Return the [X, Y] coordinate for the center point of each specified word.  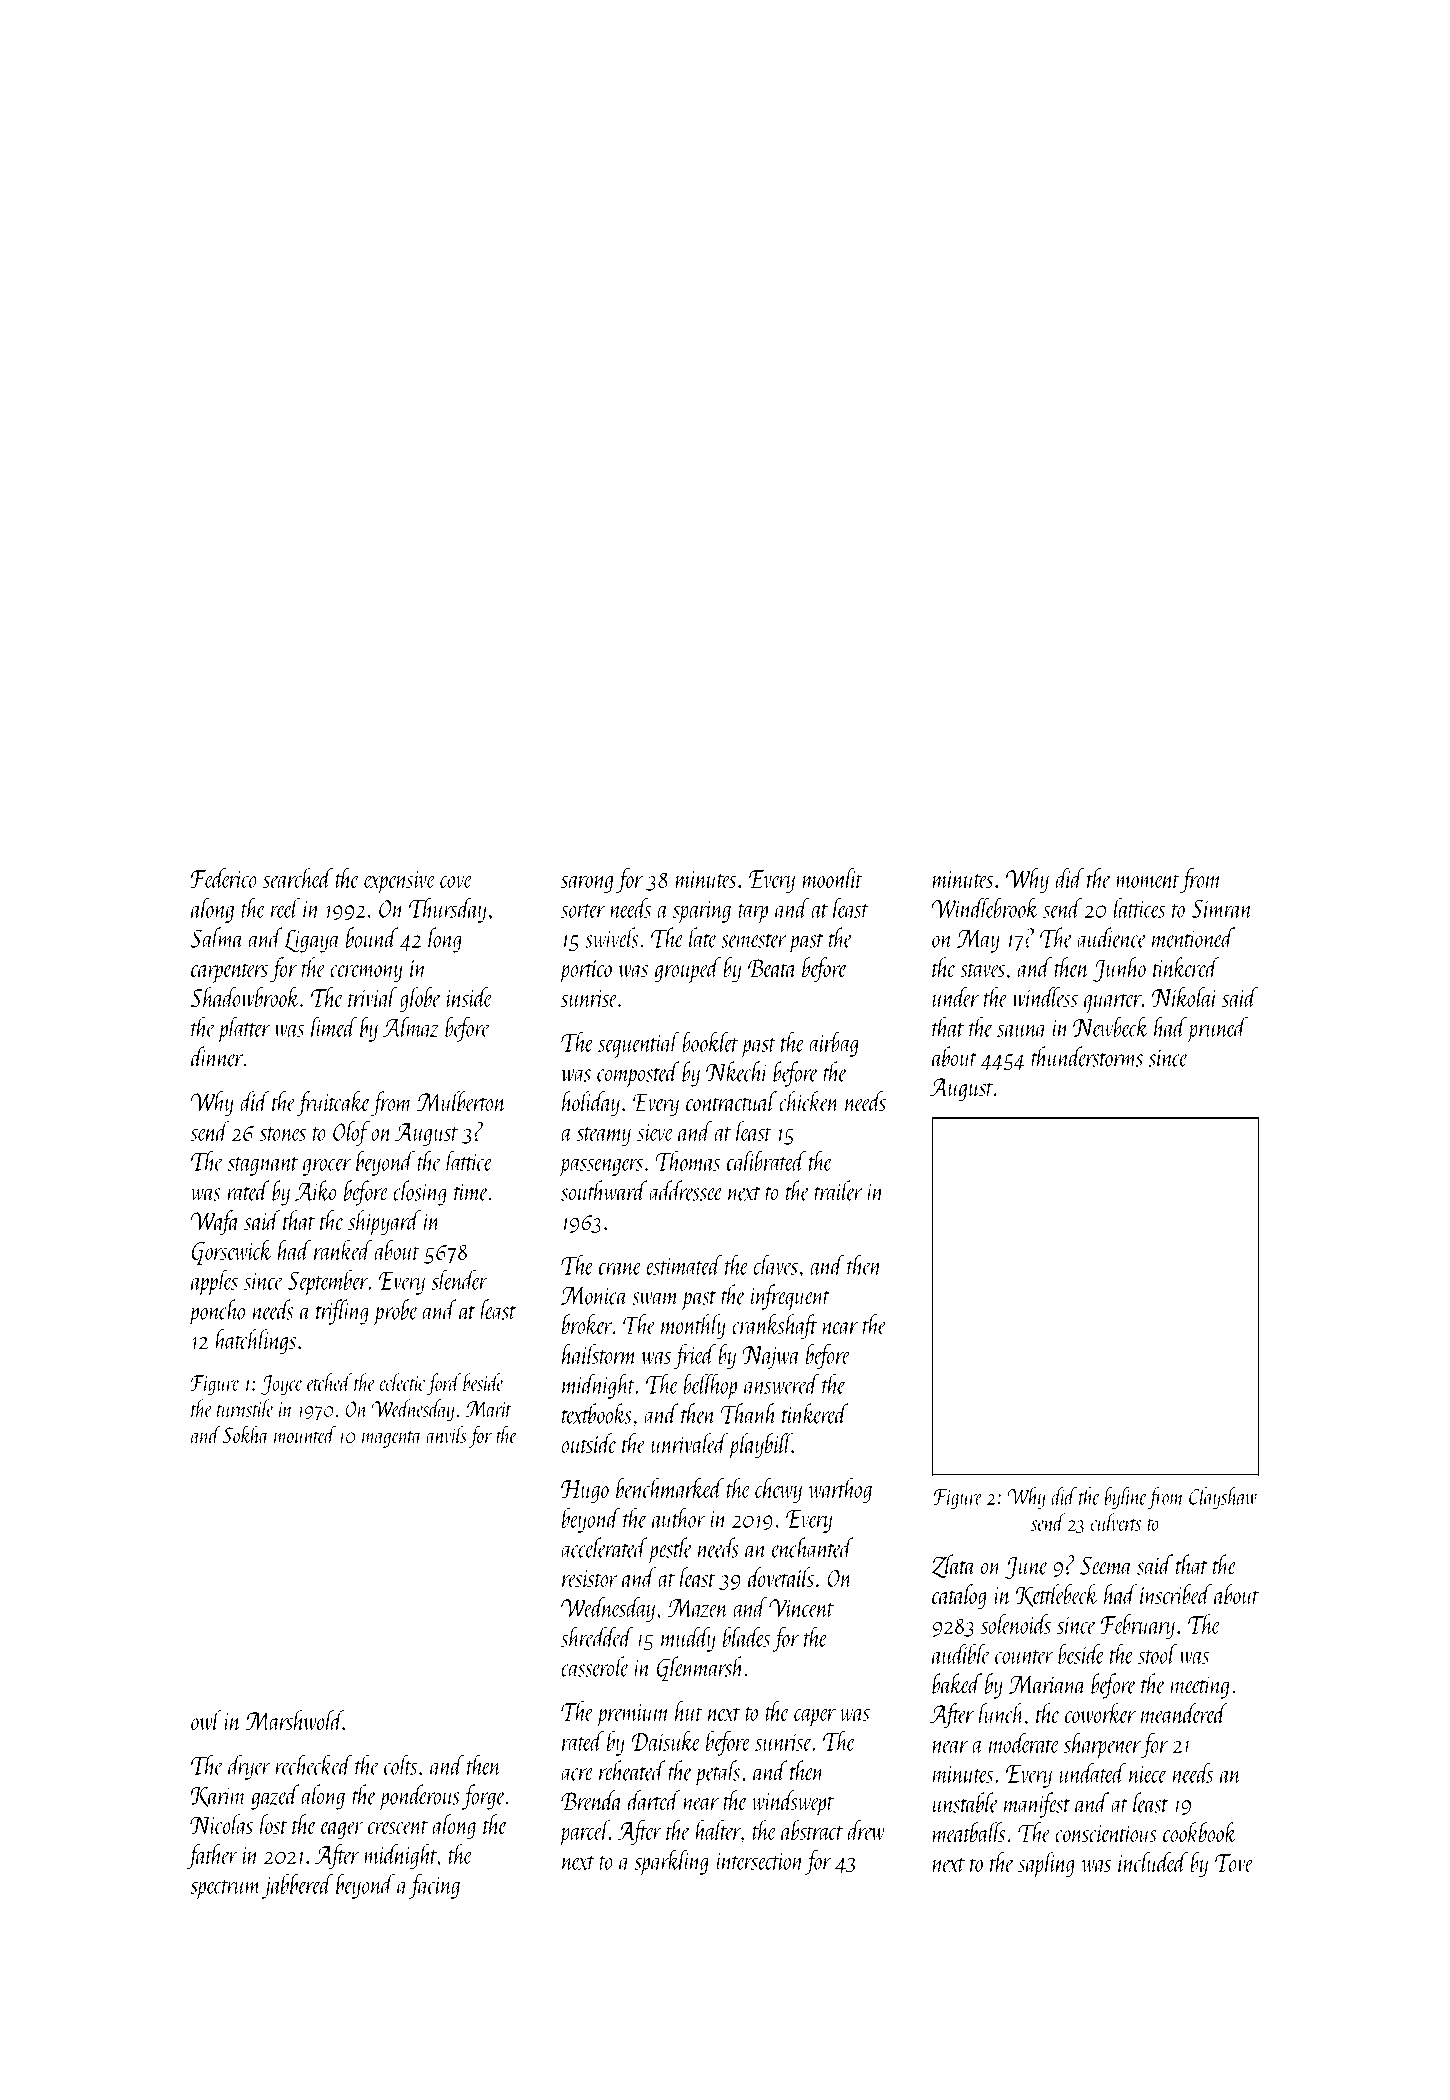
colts [401, 1764]
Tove [1234, 1863]
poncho [216, 1312]
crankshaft [775, 1327]
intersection [760, 1861]
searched [298, 878]
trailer [838, 1190]
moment [1148, 881]
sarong [587, 884]
